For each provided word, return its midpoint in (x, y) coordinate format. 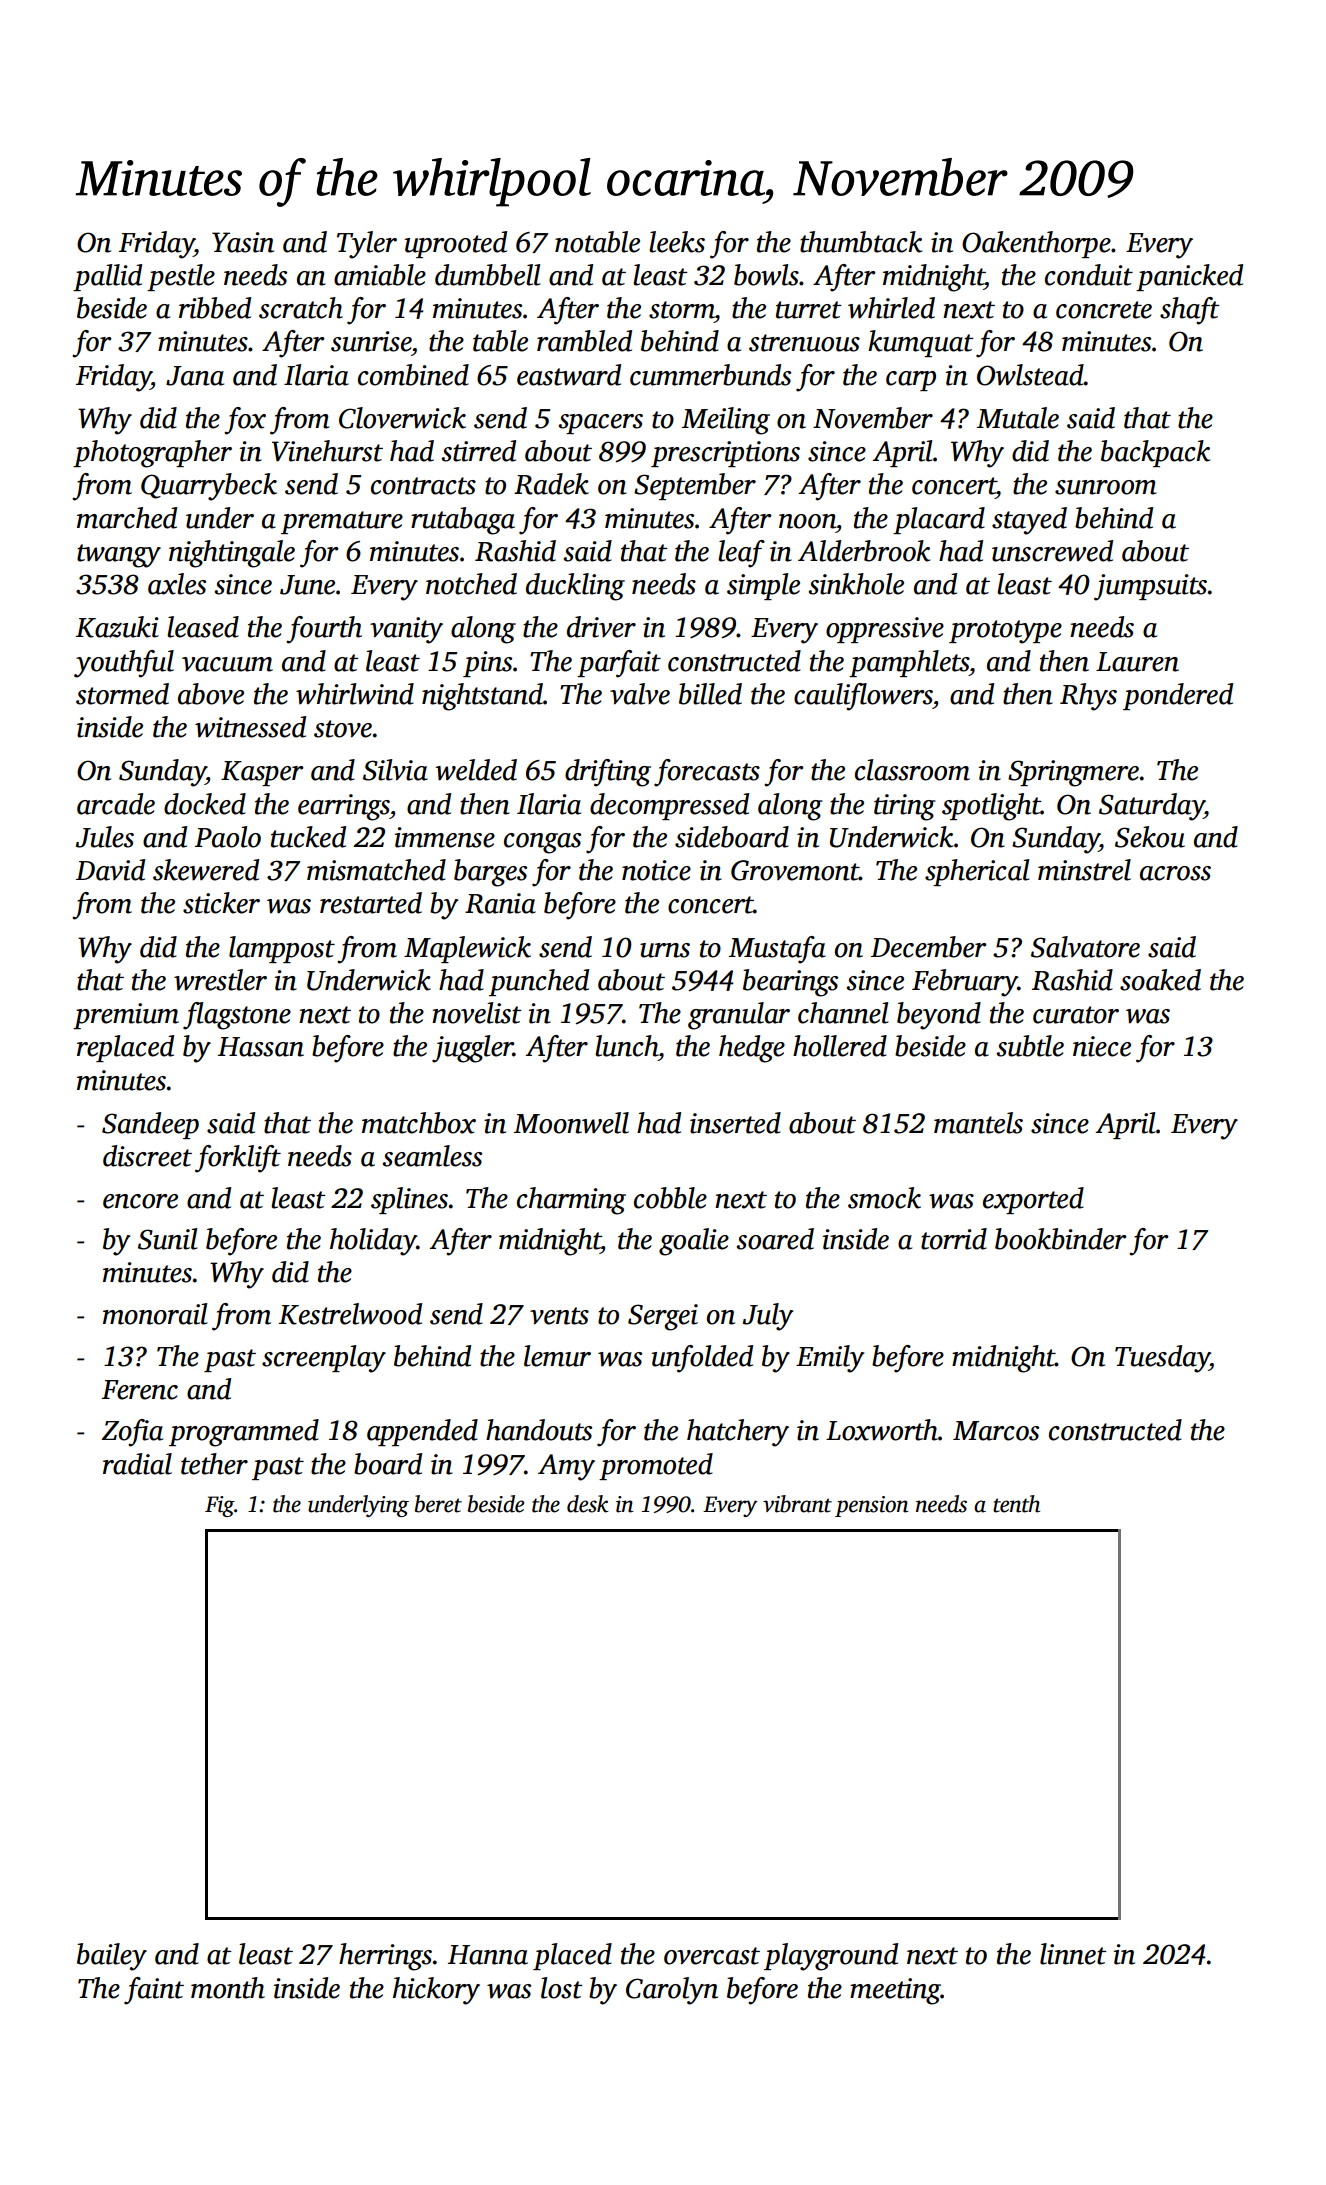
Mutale (1018, 418)
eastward (569, 375)
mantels (978, 1123)
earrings (344, 807)
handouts (539, 1430)
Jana (195, 376)
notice (656, 870)
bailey (112, 1957)
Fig (219, 1506)
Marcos (996, 1431)
